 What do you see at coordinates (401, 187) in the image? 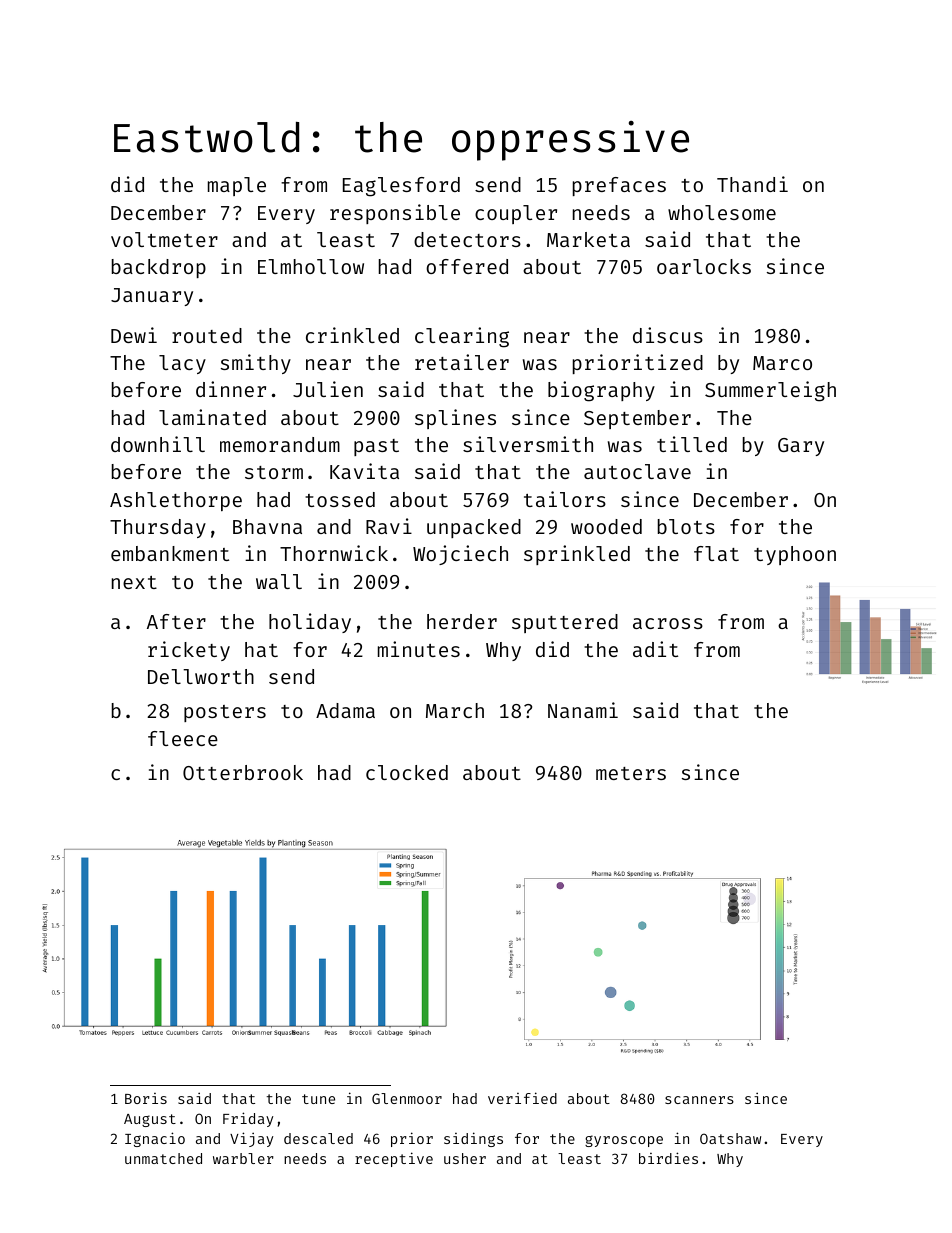
I see `Eaglesford` at bounding box center [401, 187].
